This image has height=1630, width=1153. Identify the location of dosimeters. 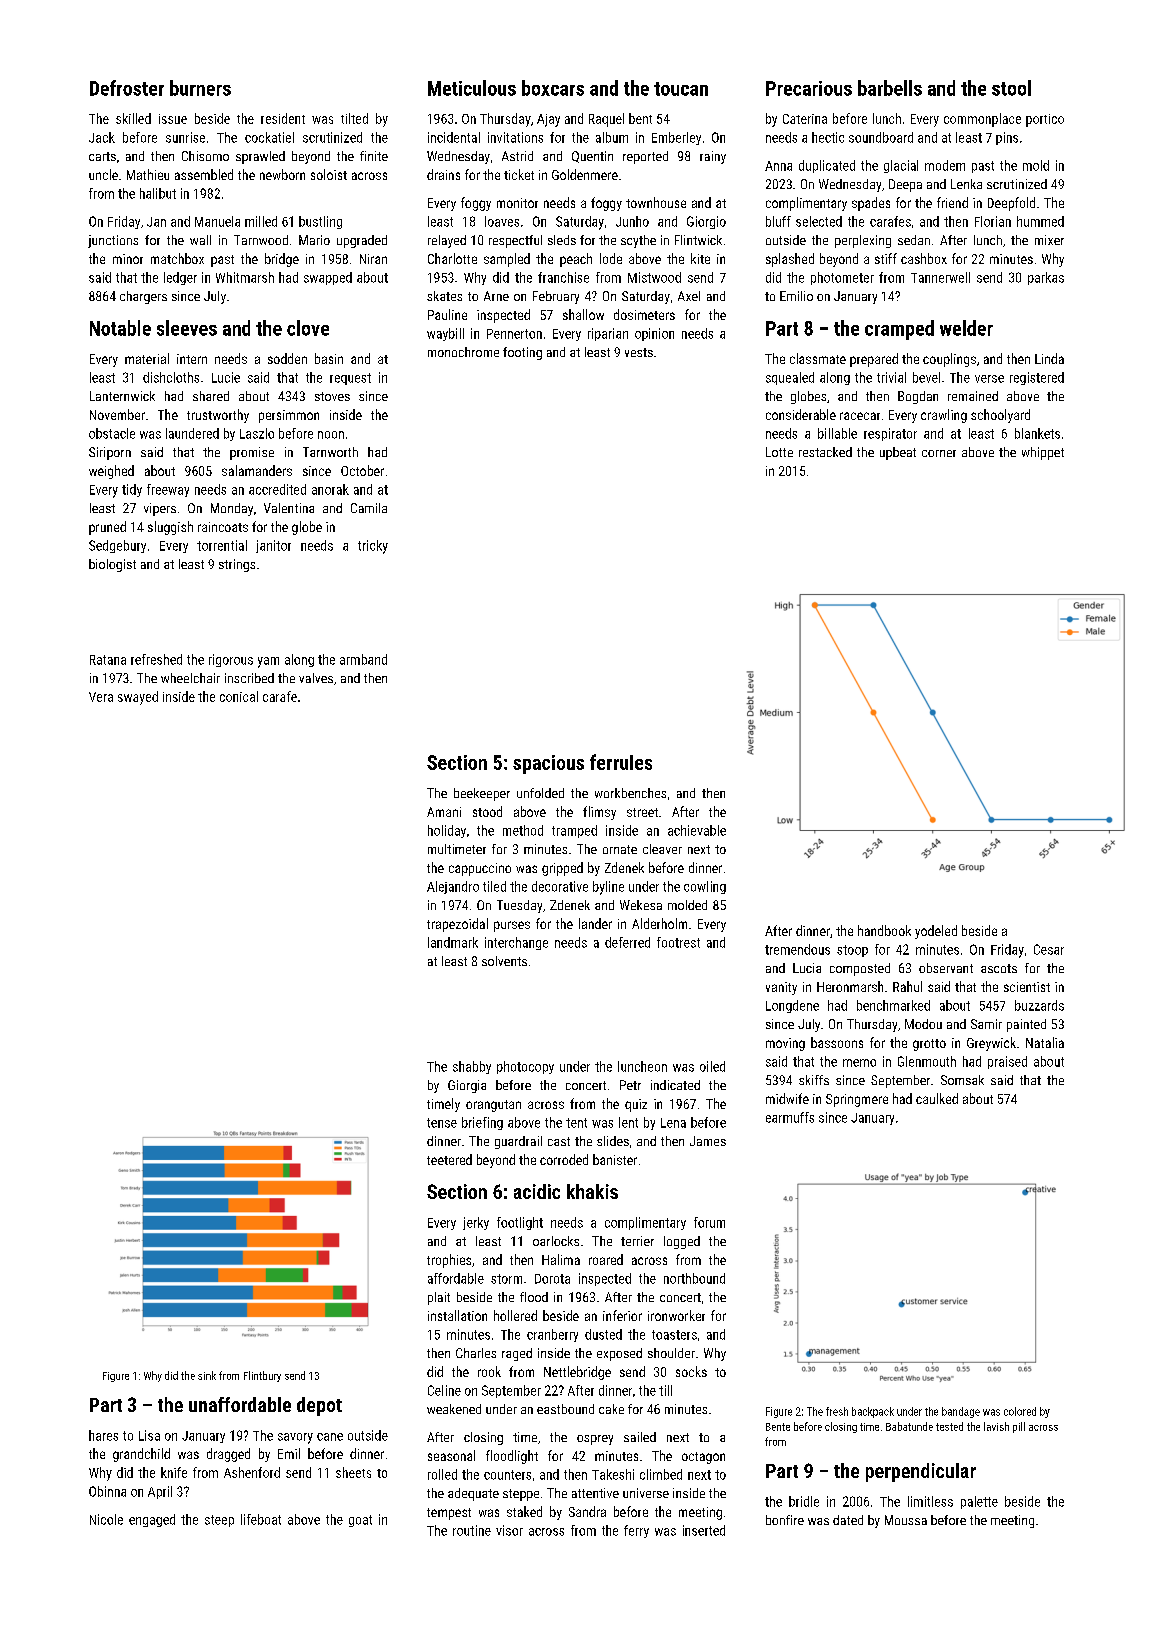
(644, 314).
